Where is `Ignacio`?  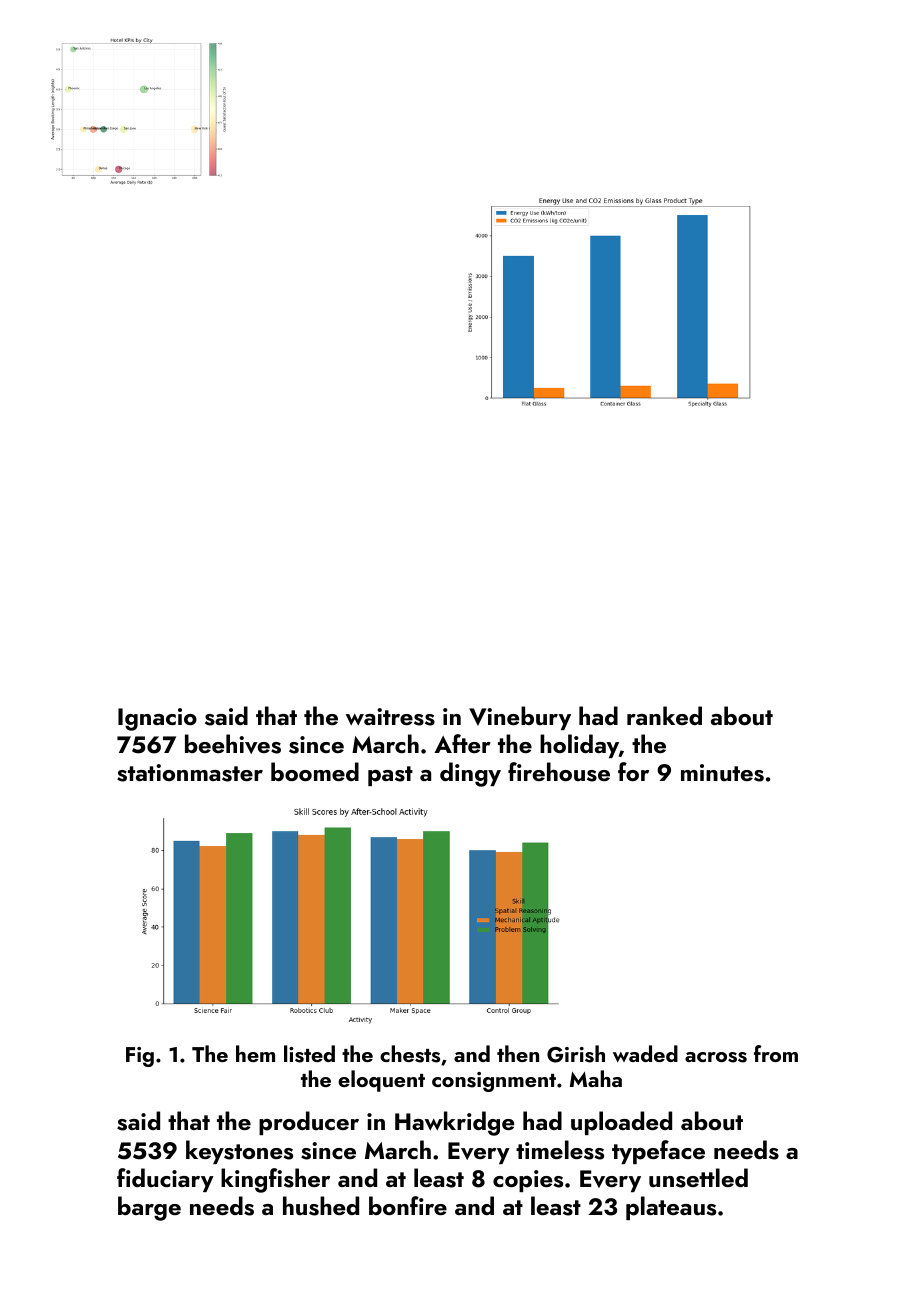
Ignacio is located at coordinates (157, 719).
